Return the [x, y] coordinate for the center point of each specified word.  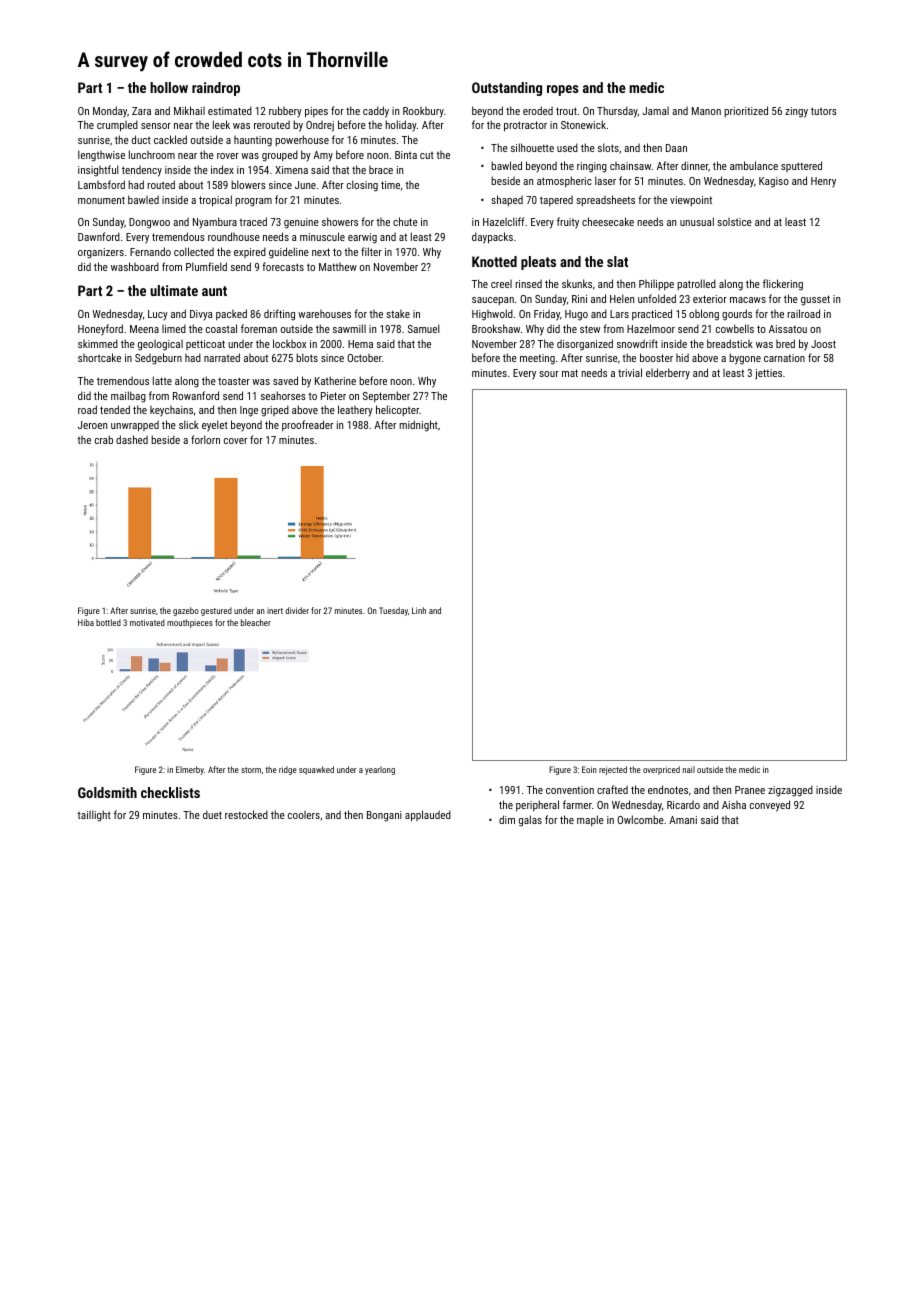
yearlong [380, 770]
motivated [147, 622]
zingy [796, 112]
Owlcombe [640, 819]
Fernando [150, 251]
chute [405, 221]
